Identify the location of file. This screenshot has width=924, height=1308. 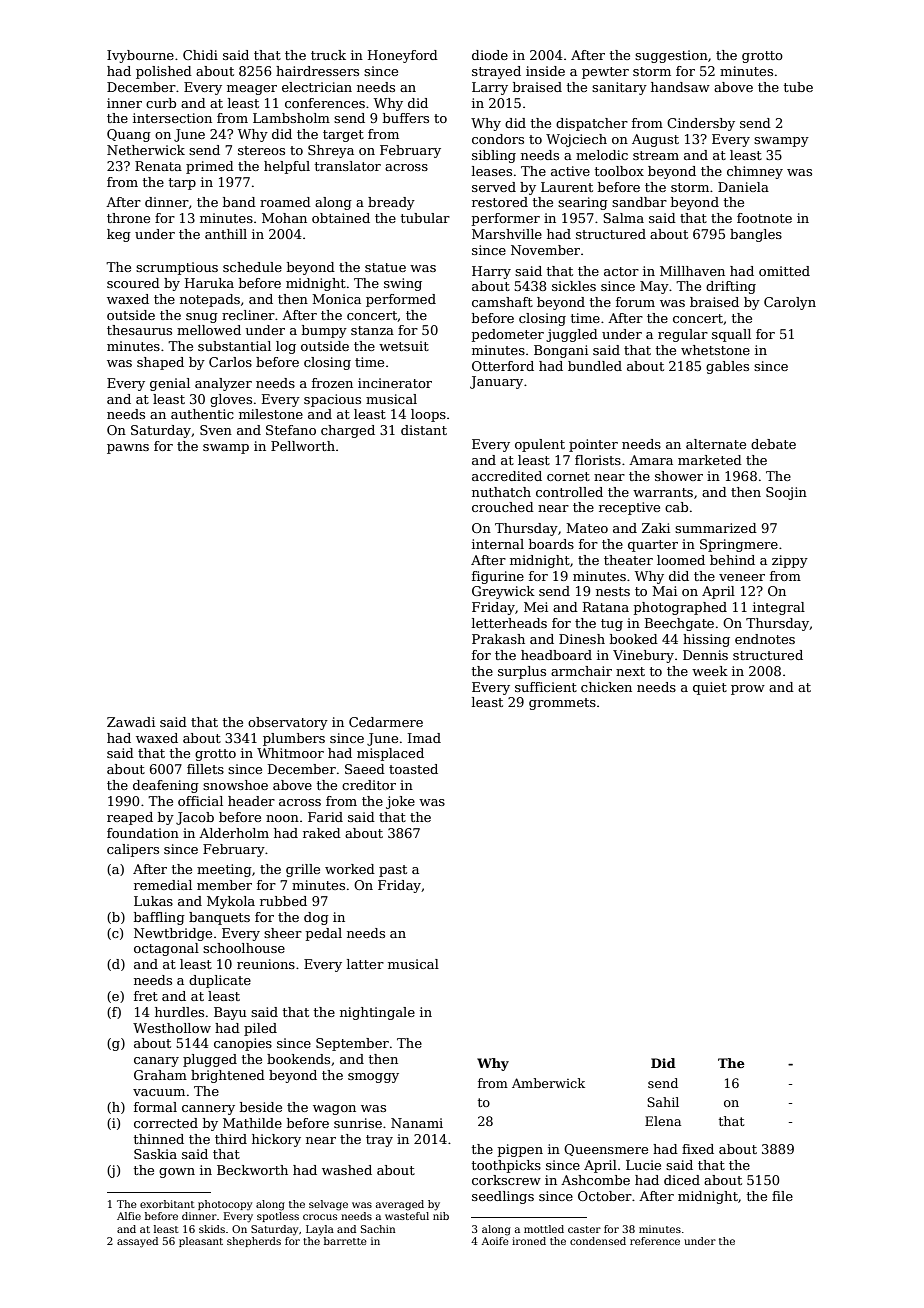
(782, 1196).
